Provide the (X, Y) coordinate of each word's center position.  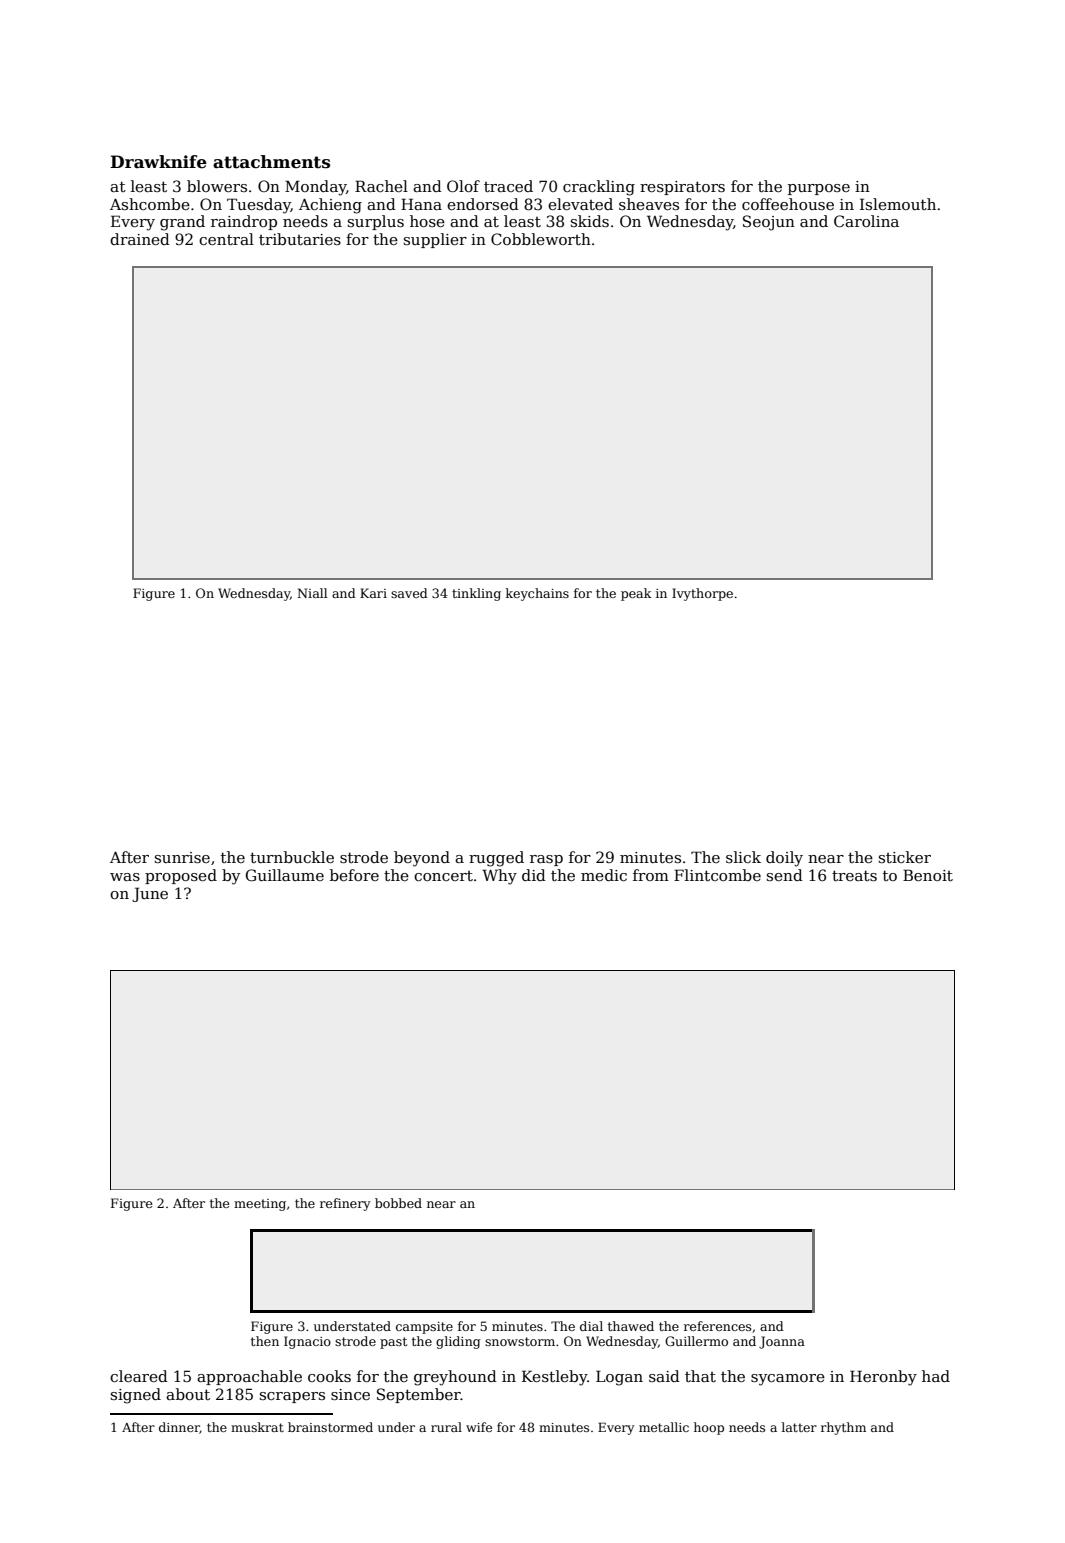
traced (508, 186)
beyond (422, 859)
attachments (271, 162)
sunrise (182, 857)
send (785, 875)
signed (136, 1396)
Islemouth (898, 204)
